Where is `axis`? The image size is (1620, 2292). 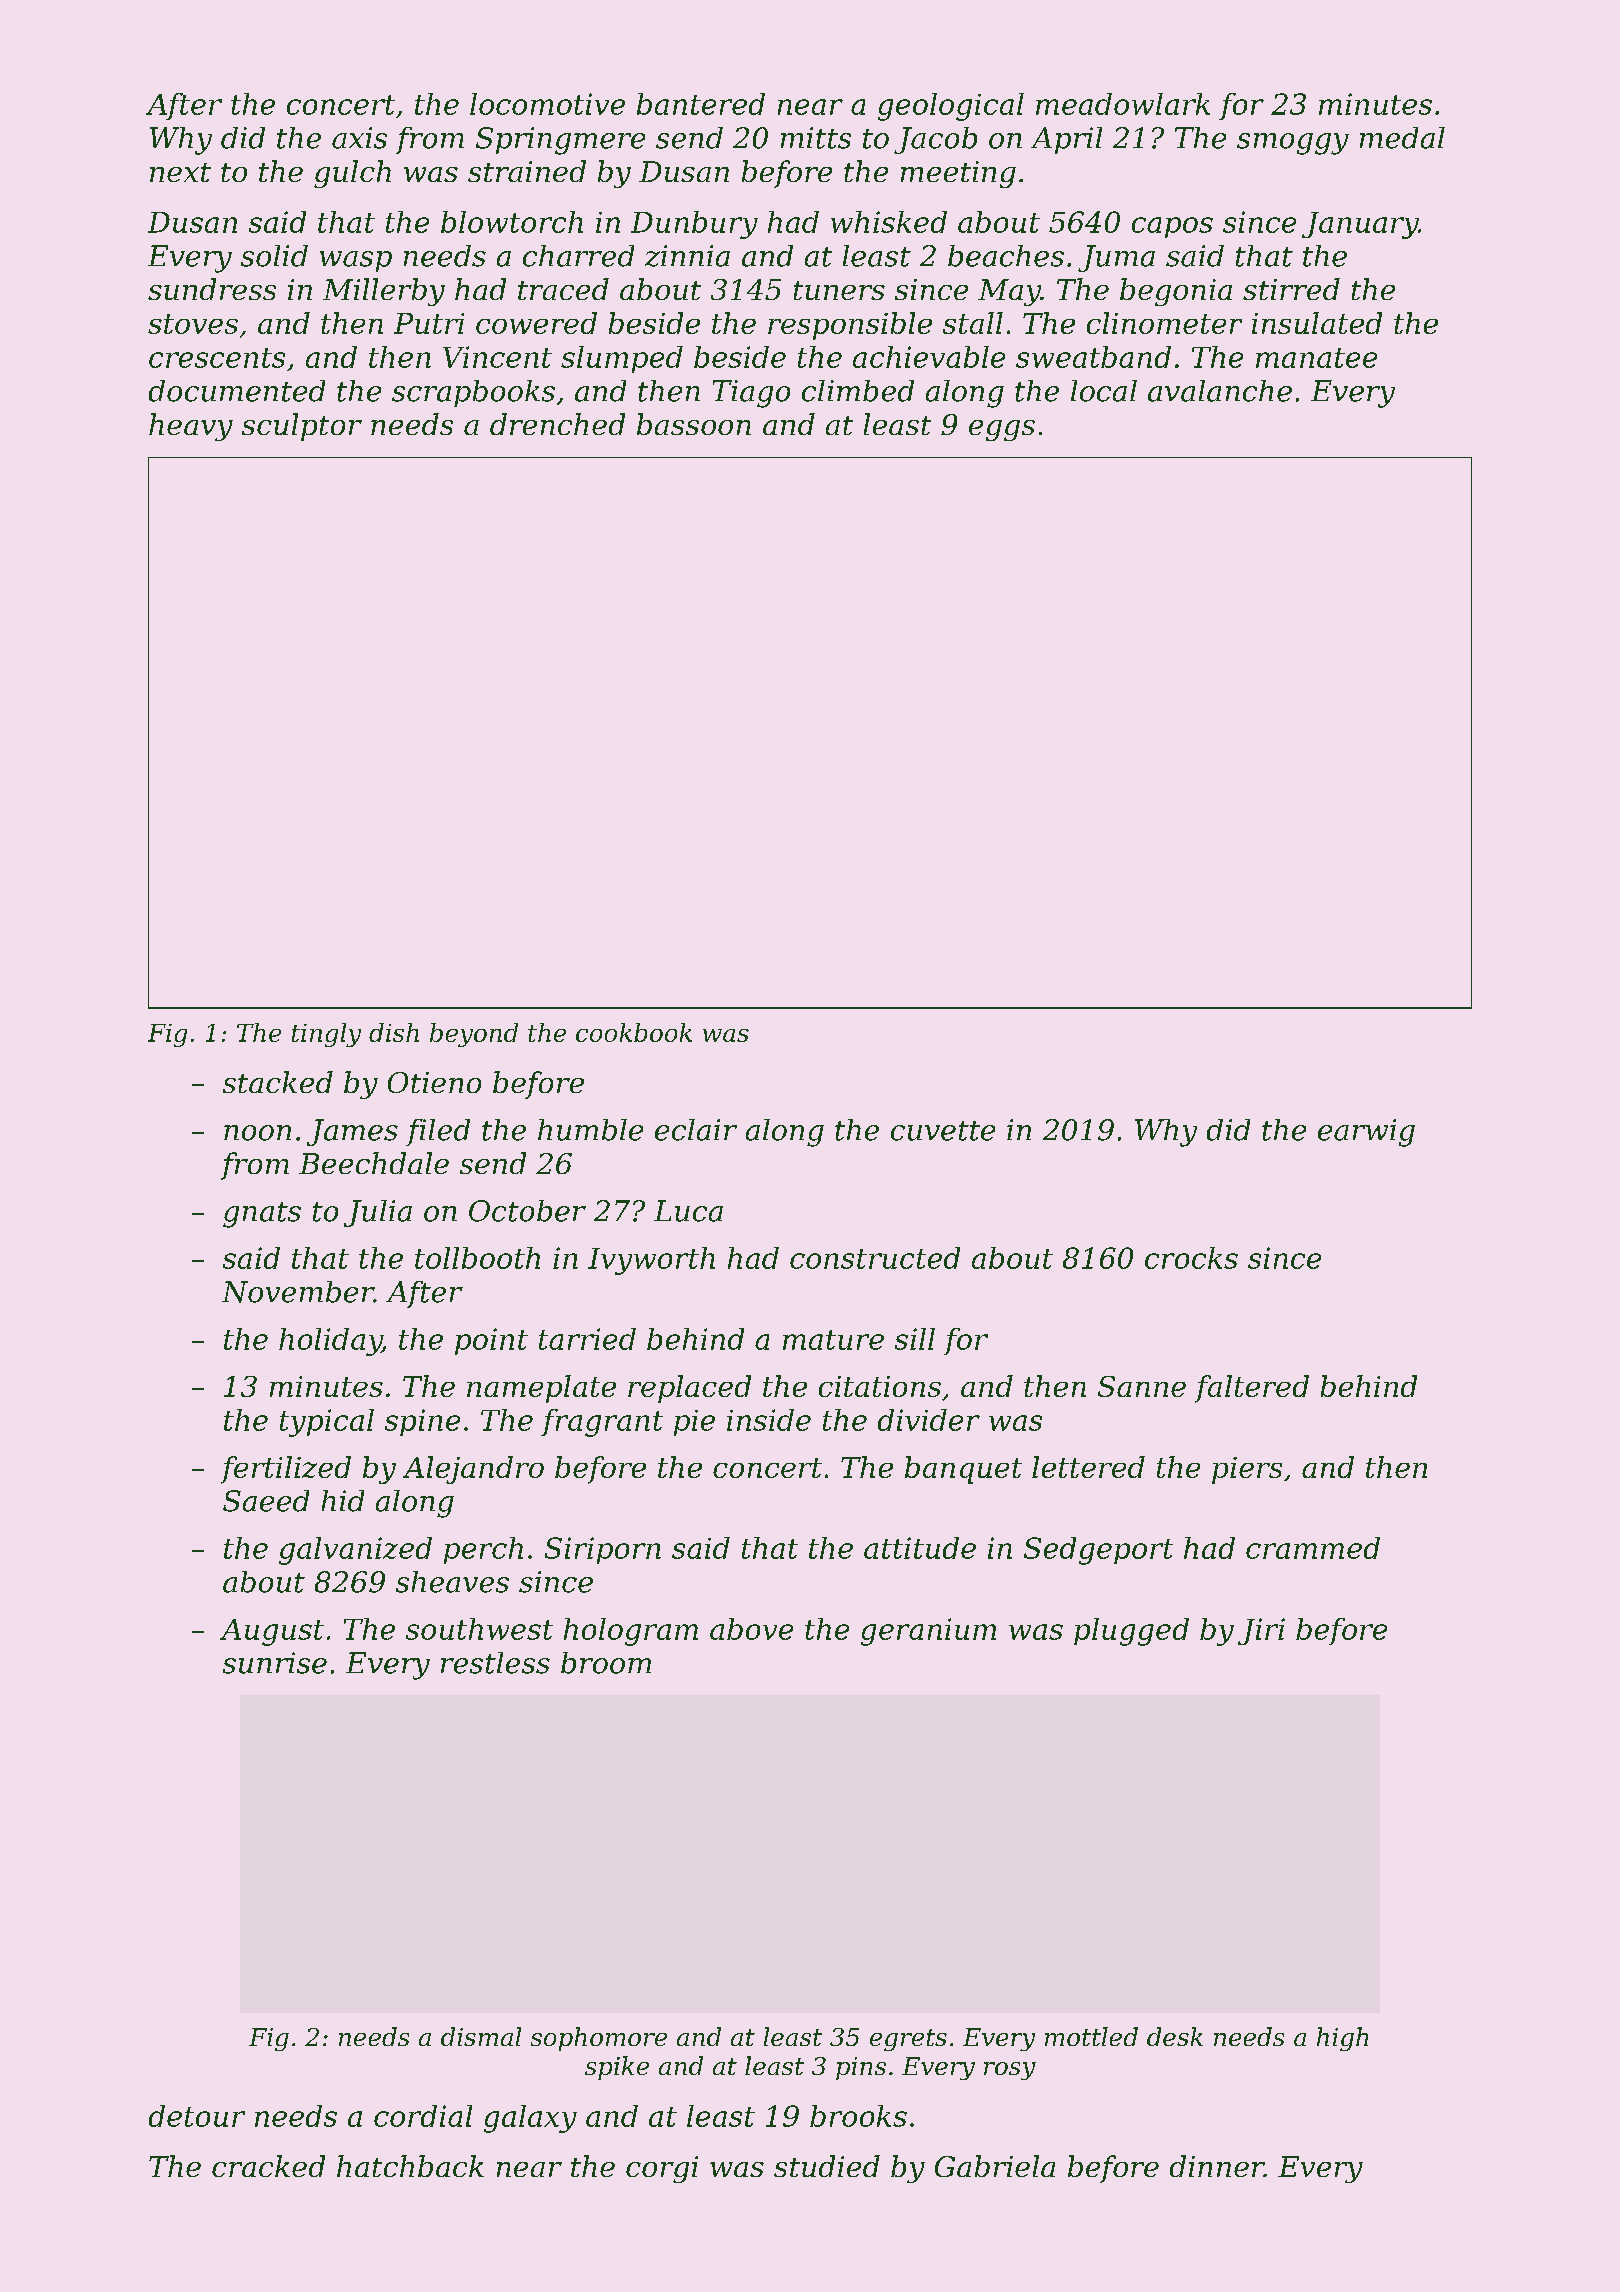 axis is located at coordinates (359, 138).
